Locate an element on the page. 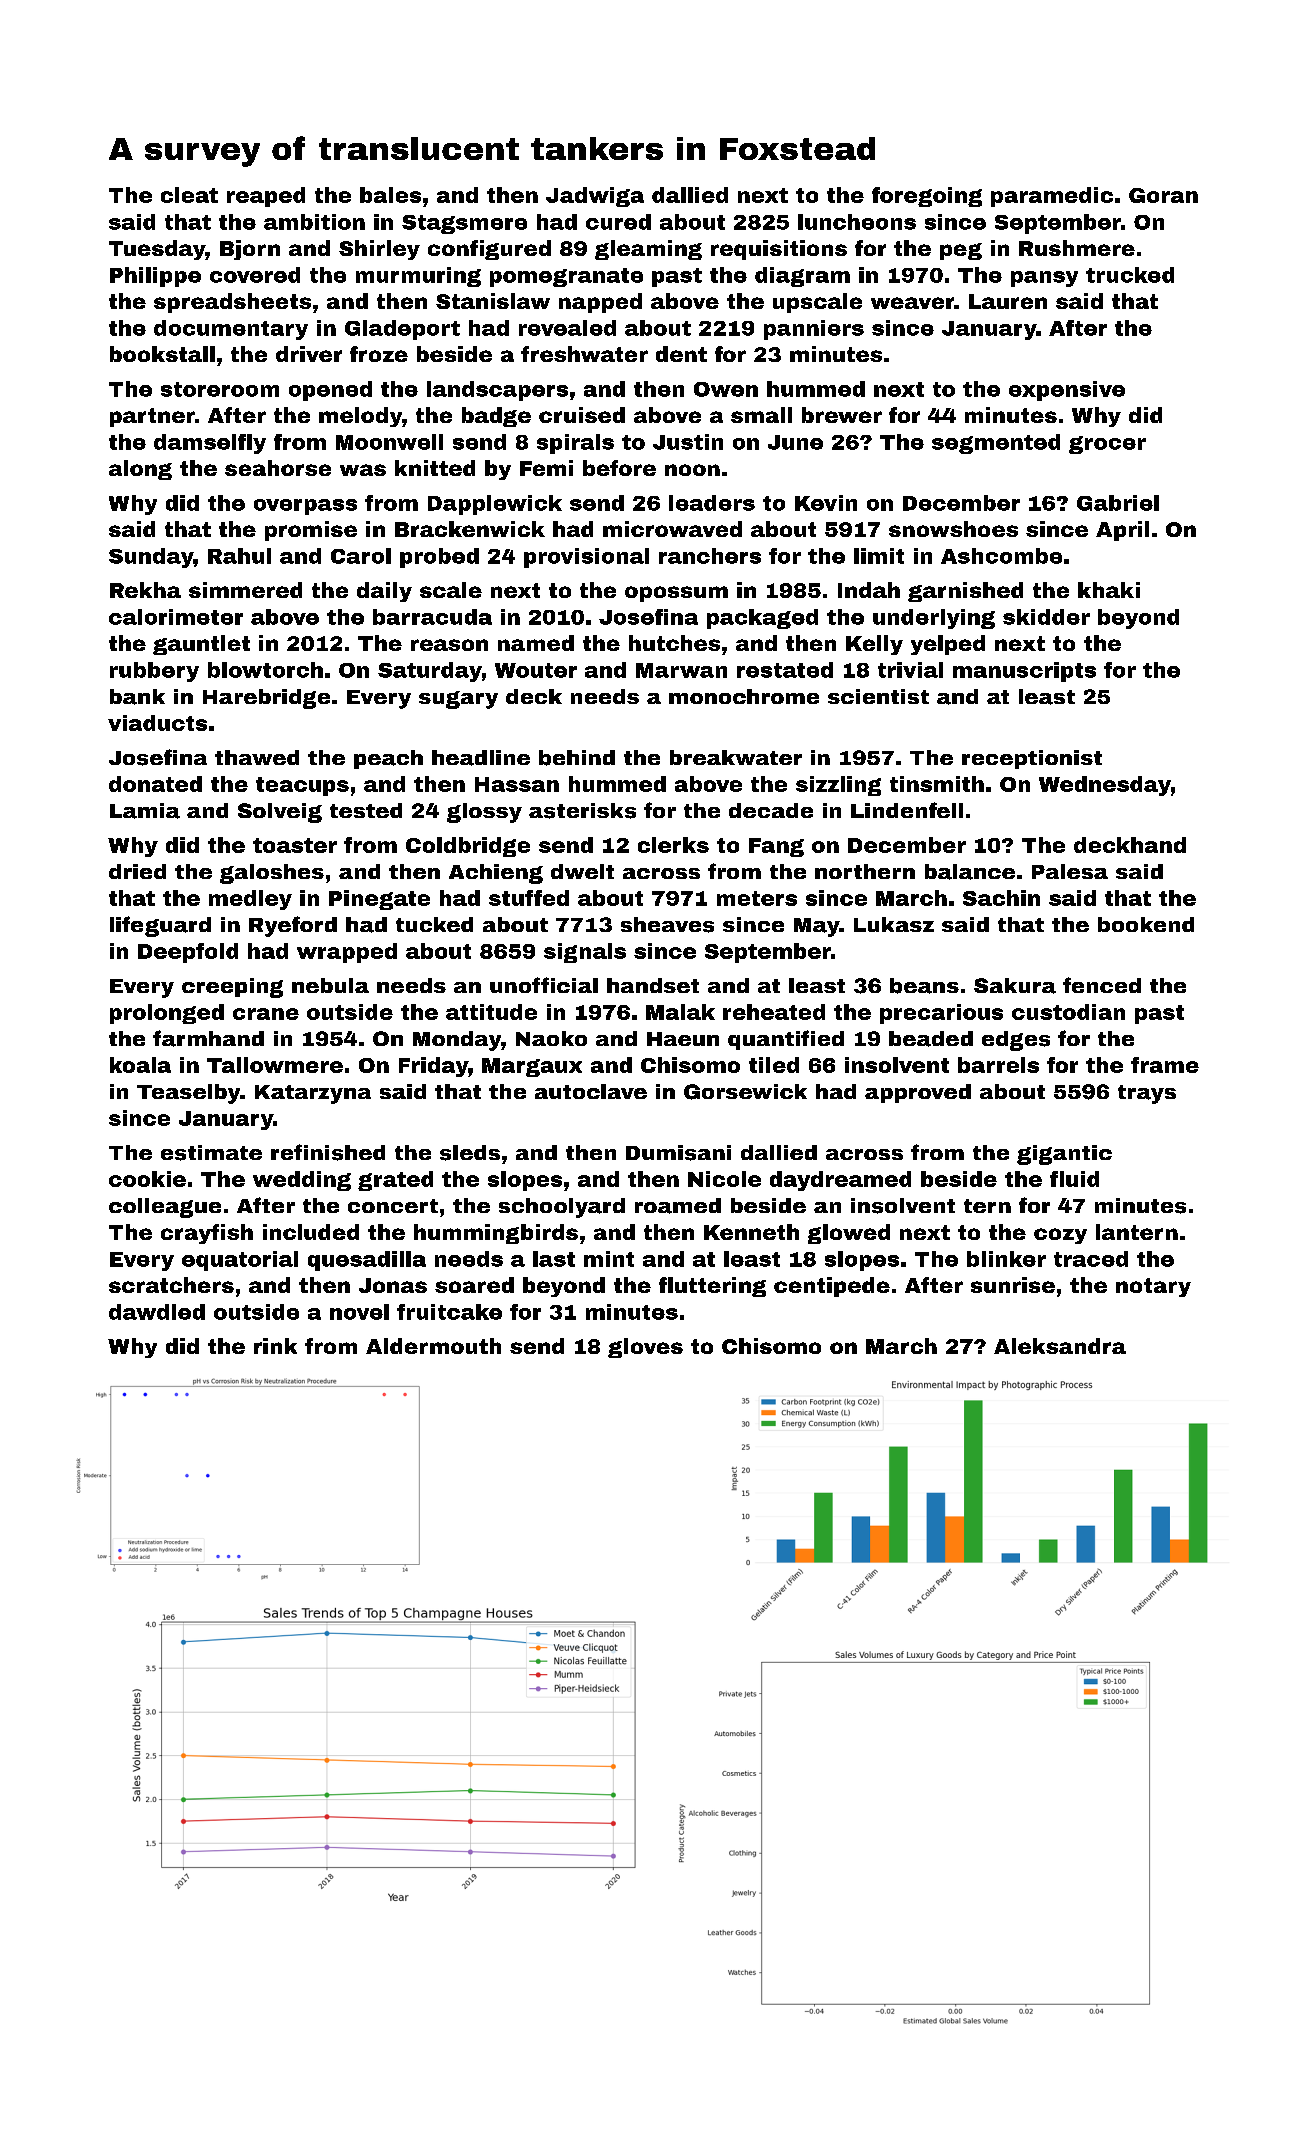 Image resolution: width=1309 pixels, height=2156 pixels. Philippe is located at coordinates (155, 277).
